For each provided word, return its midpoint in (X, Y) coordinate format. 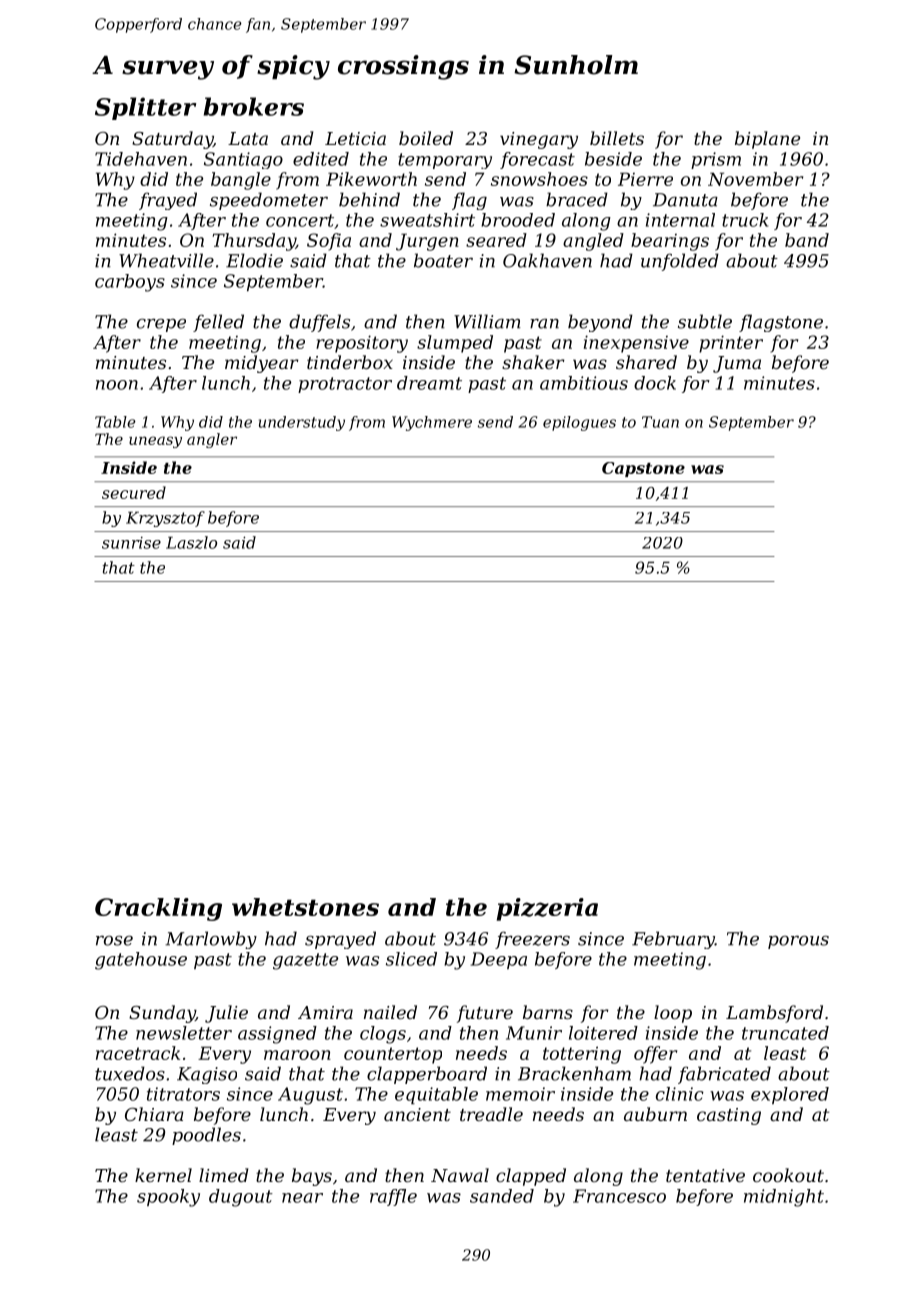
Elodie (254, 260)
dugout (241, 1198)
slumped (455, 344)
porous (798, 942)
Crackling (158, 909)
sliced (411, 959)
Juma (737, 364)
